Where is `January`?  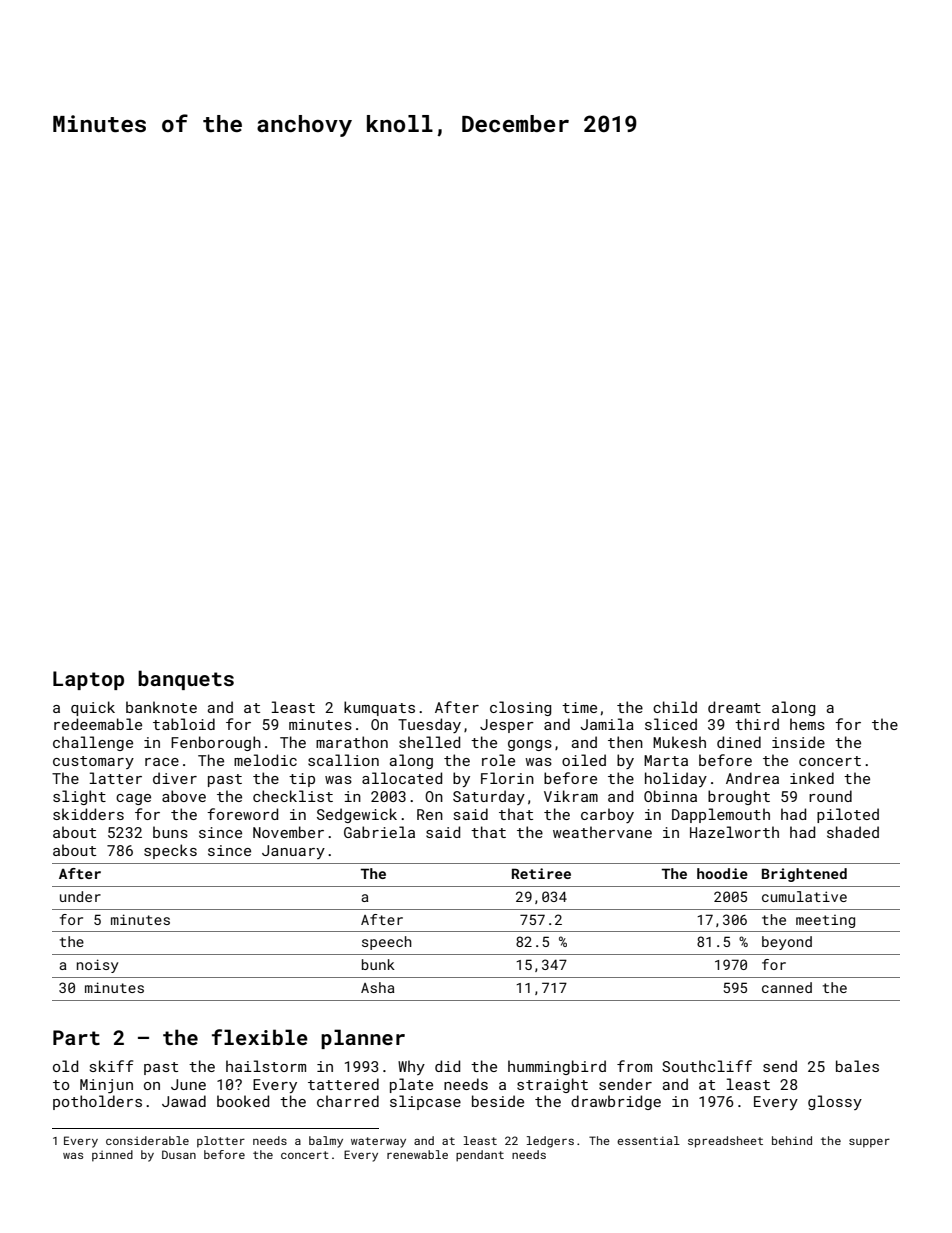 January is located at coordinates (293, 852).
